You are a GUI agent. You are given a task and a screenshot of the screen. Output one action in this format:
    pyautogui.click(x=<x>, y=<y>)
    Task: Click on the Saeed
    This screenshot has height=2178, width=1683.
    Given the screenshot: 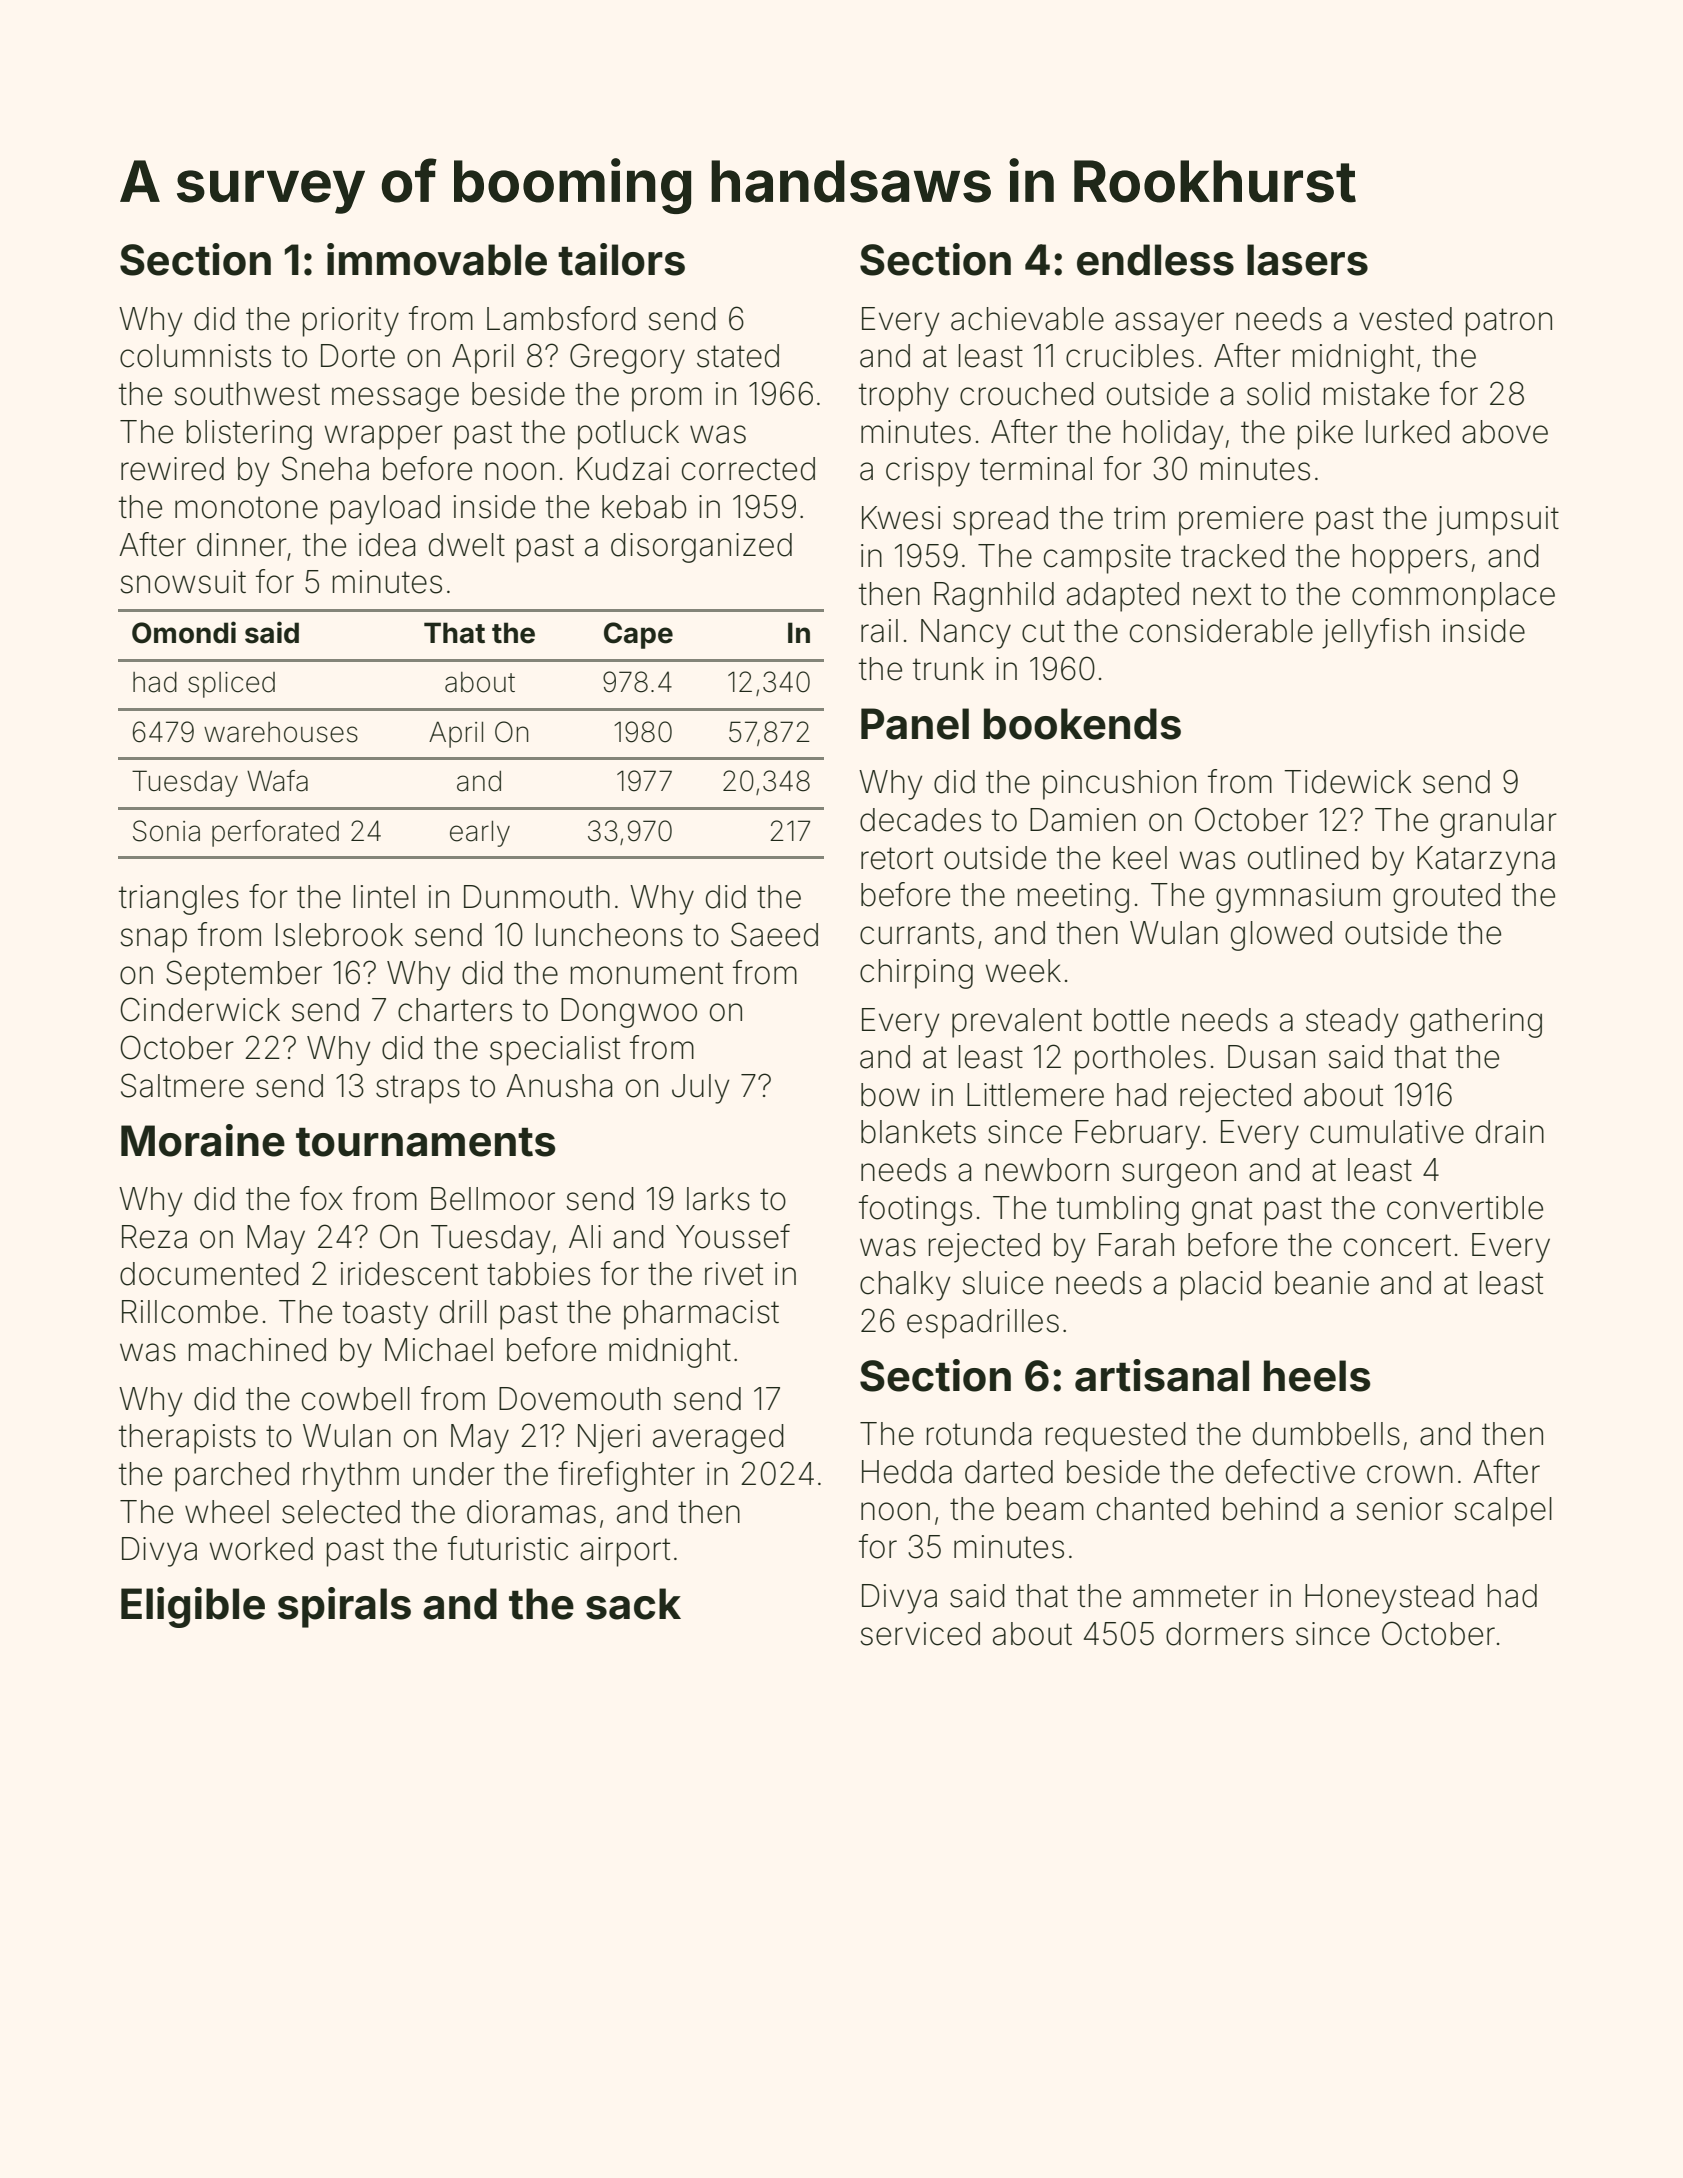 What is the action you would take?
    pyautogui.click(x=774, y=934)
